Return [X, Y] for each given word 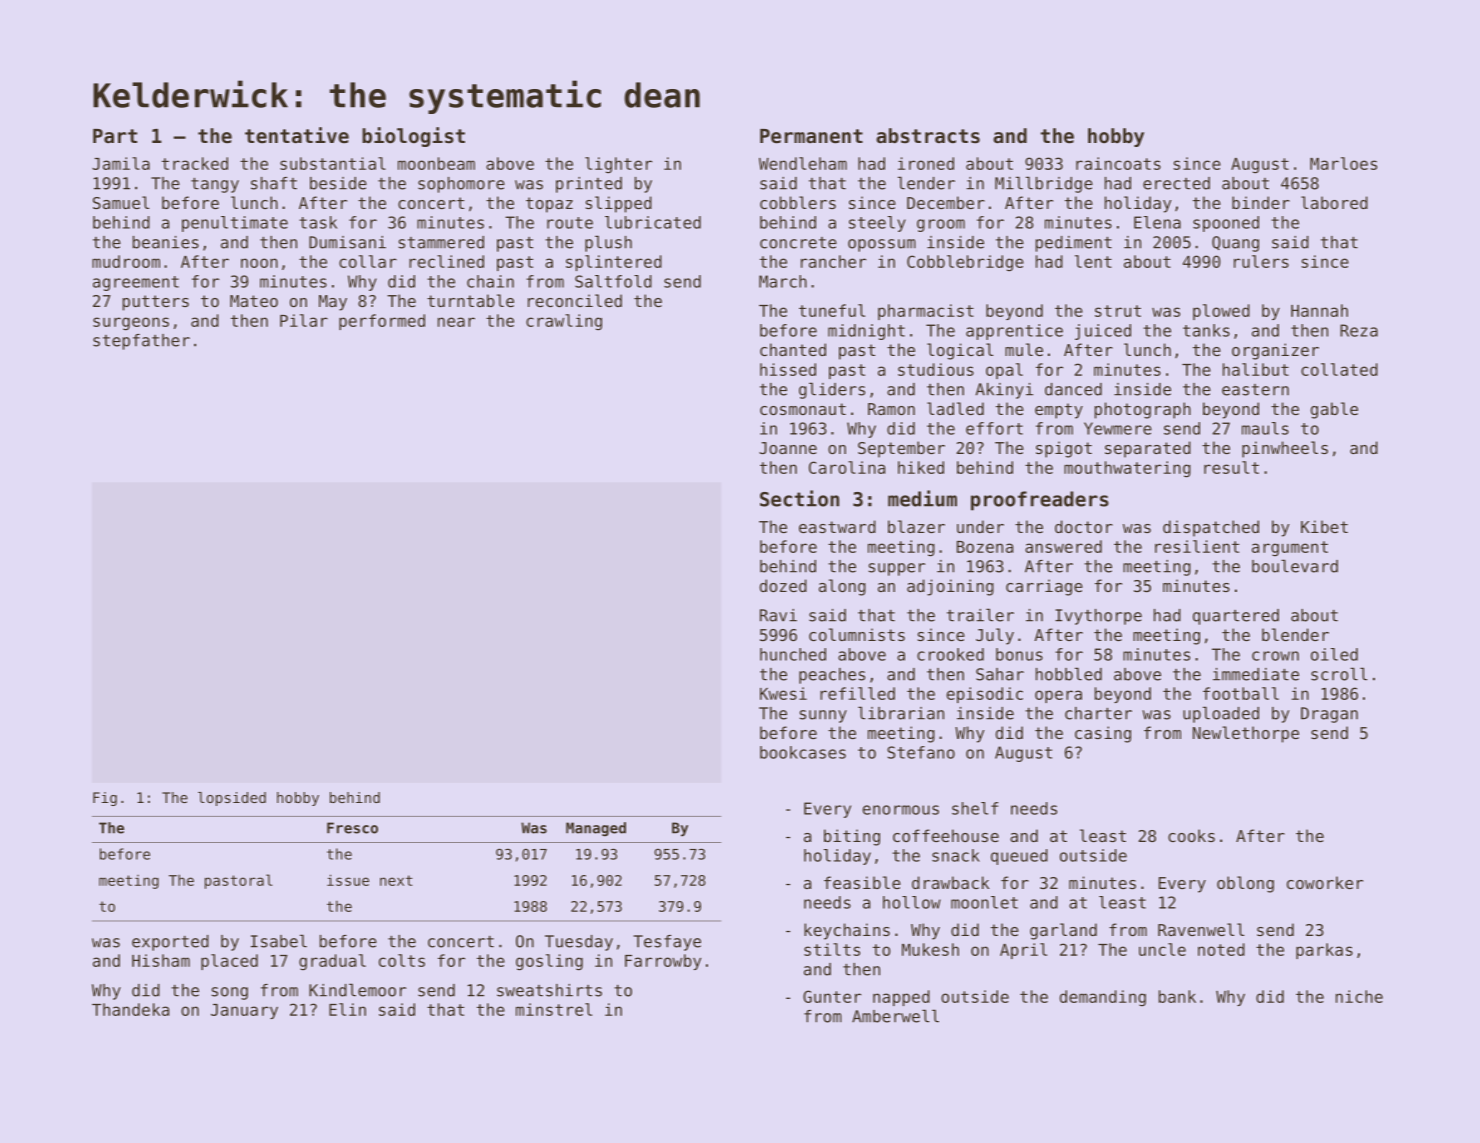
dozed [783, 585]
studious [936, 369]
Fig [105, 799]
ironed [926, 163]
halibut [1256, 369]
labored [1334, 202]
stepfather [141, 342]
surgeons [131, 323]
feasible [862, 882]
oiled [1334, 654]
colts [402, 960]
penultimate [235, 224]
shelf [975, 808]
